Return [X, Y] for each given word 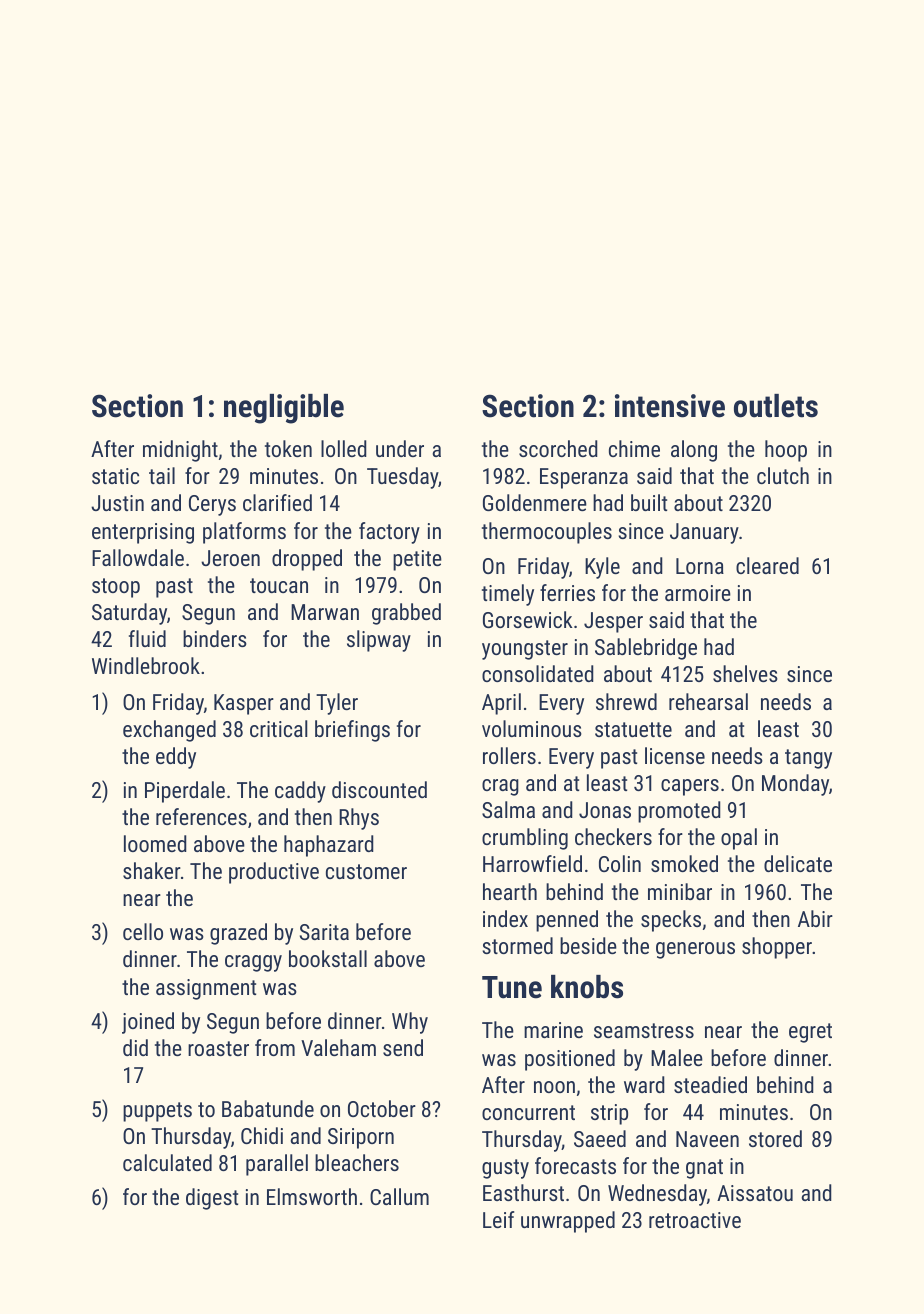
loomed [155, 843]
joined [148, 1023]
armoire [698, 593]
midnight [180, 451]
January [704, 533]
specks [671, 921]
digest [212, 1199]
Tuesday [402, 478]
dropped [307, 560]
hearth [510, 891]
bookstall [328, 958]
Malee [677, 1057]
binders [215, 638]
